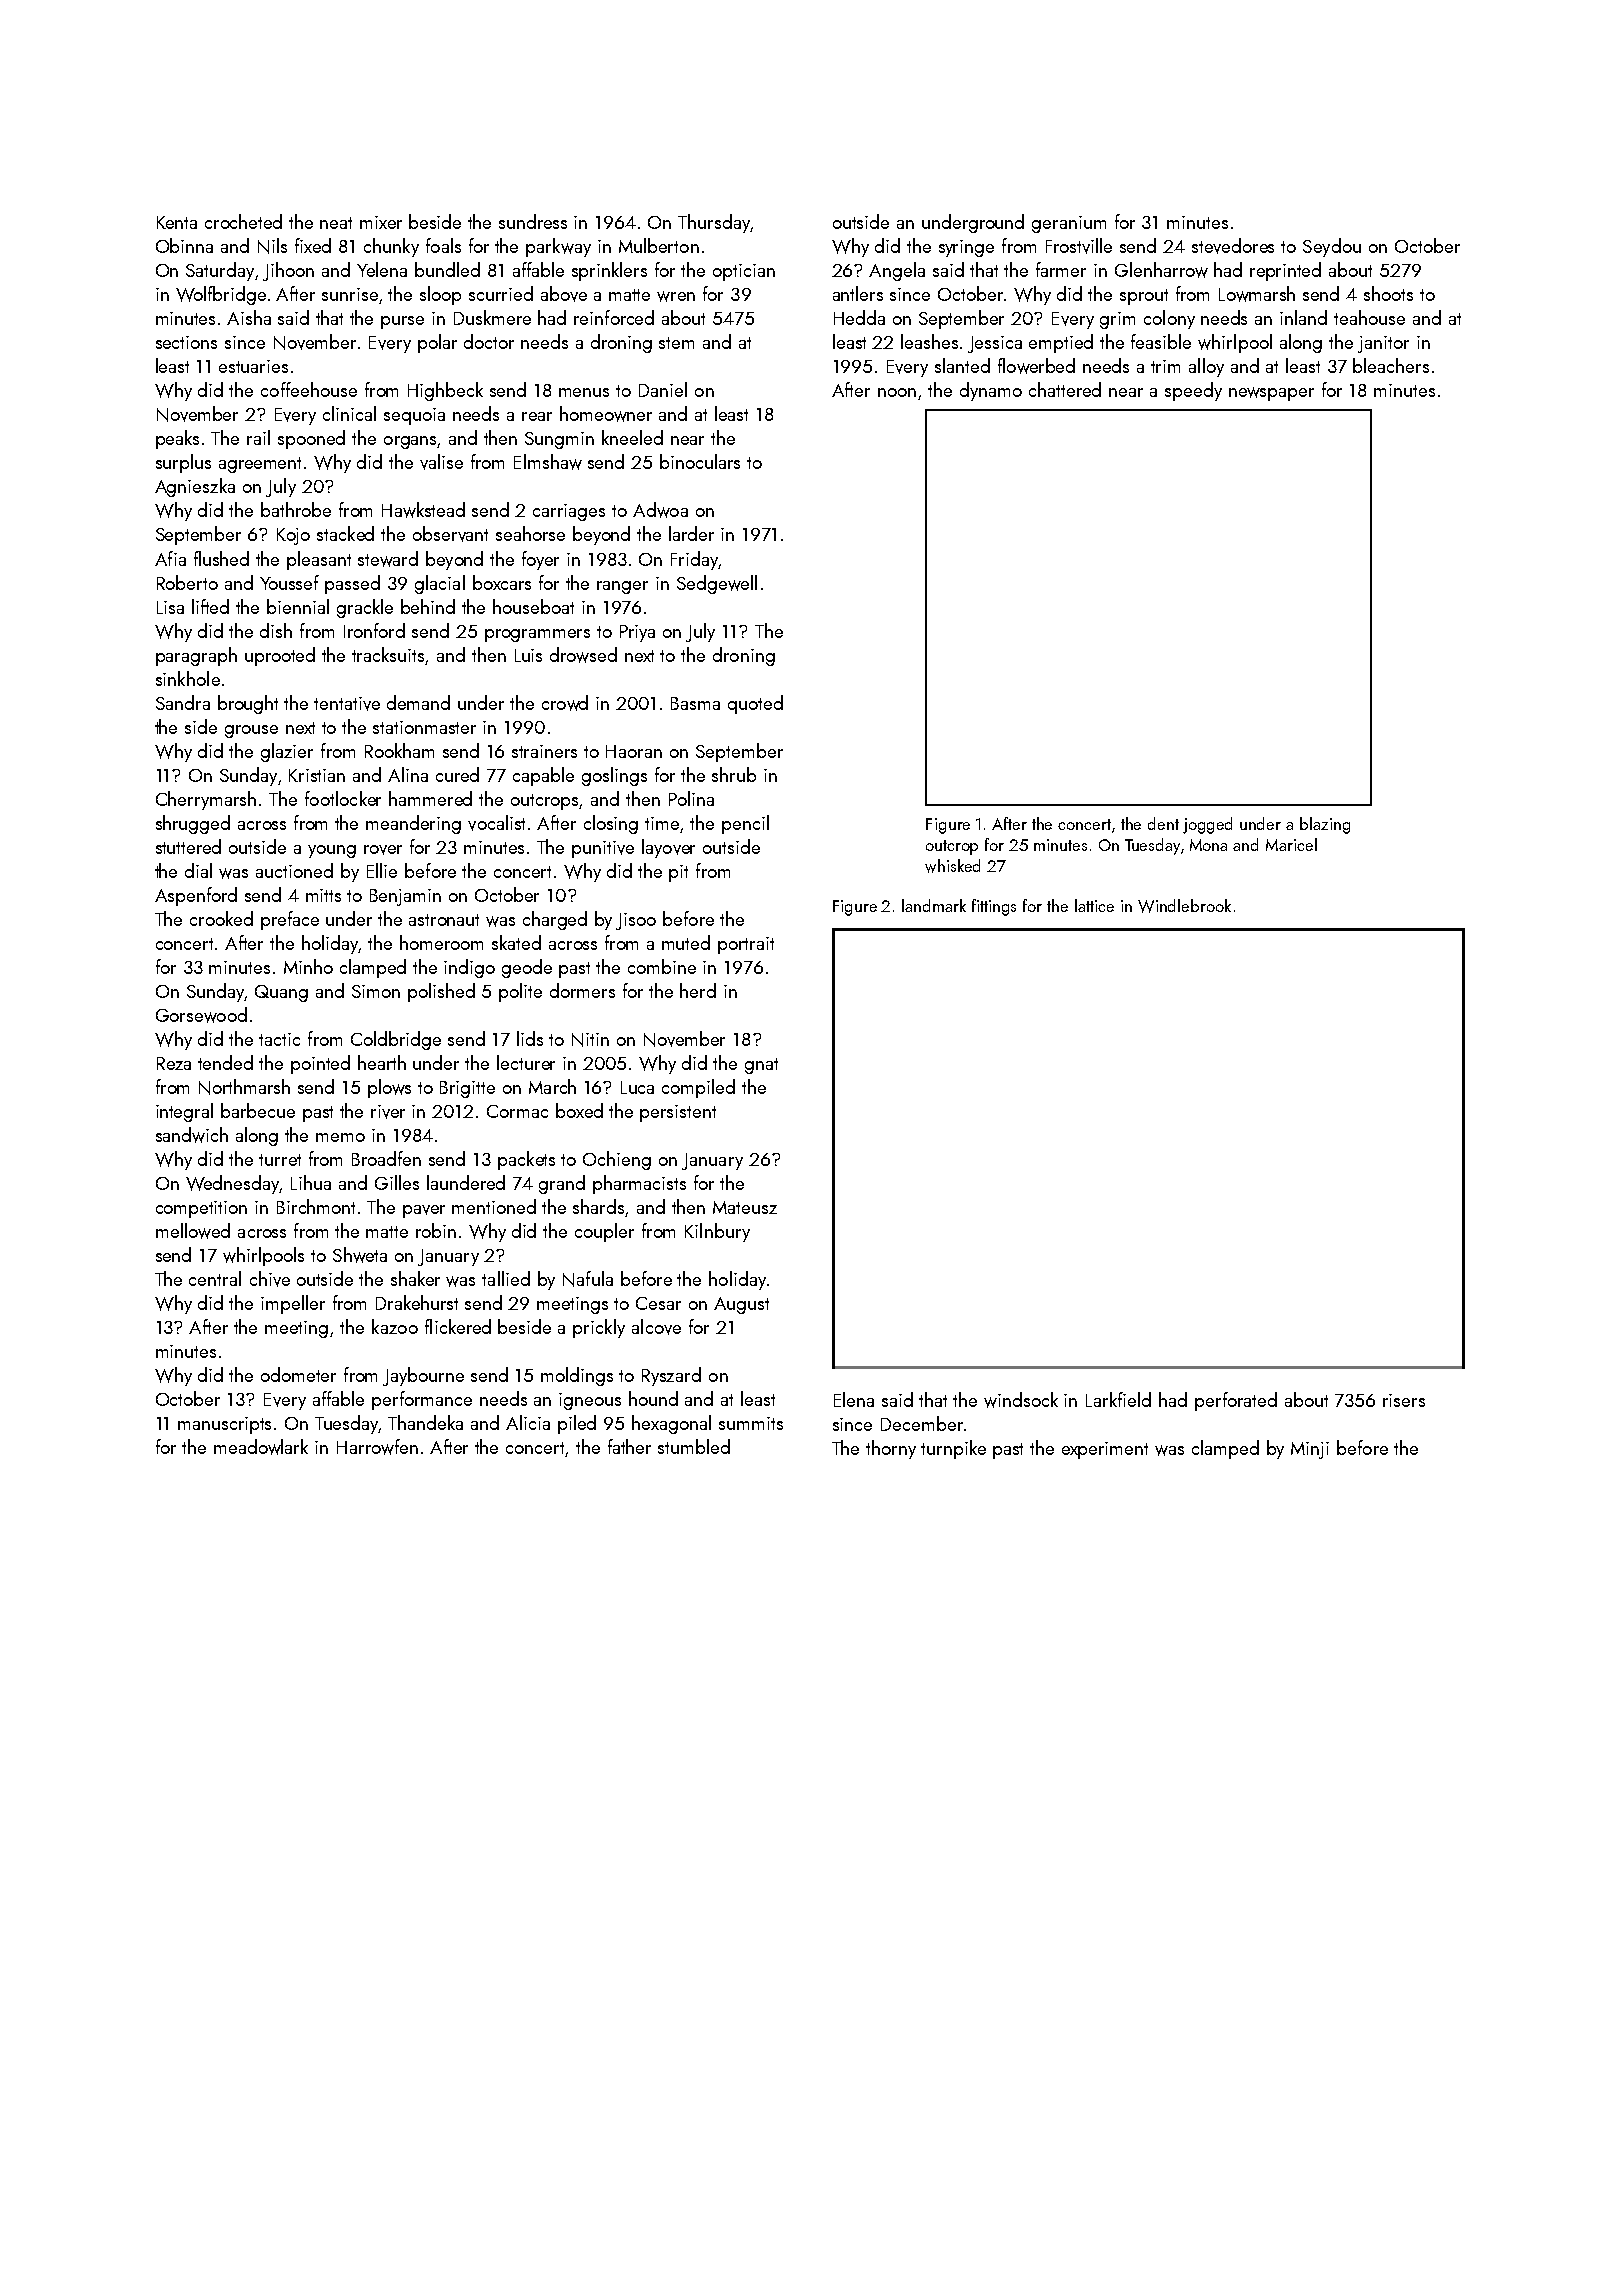  Describe the element at coordinates (922, 1423) in the page. I see `December` at that location.
